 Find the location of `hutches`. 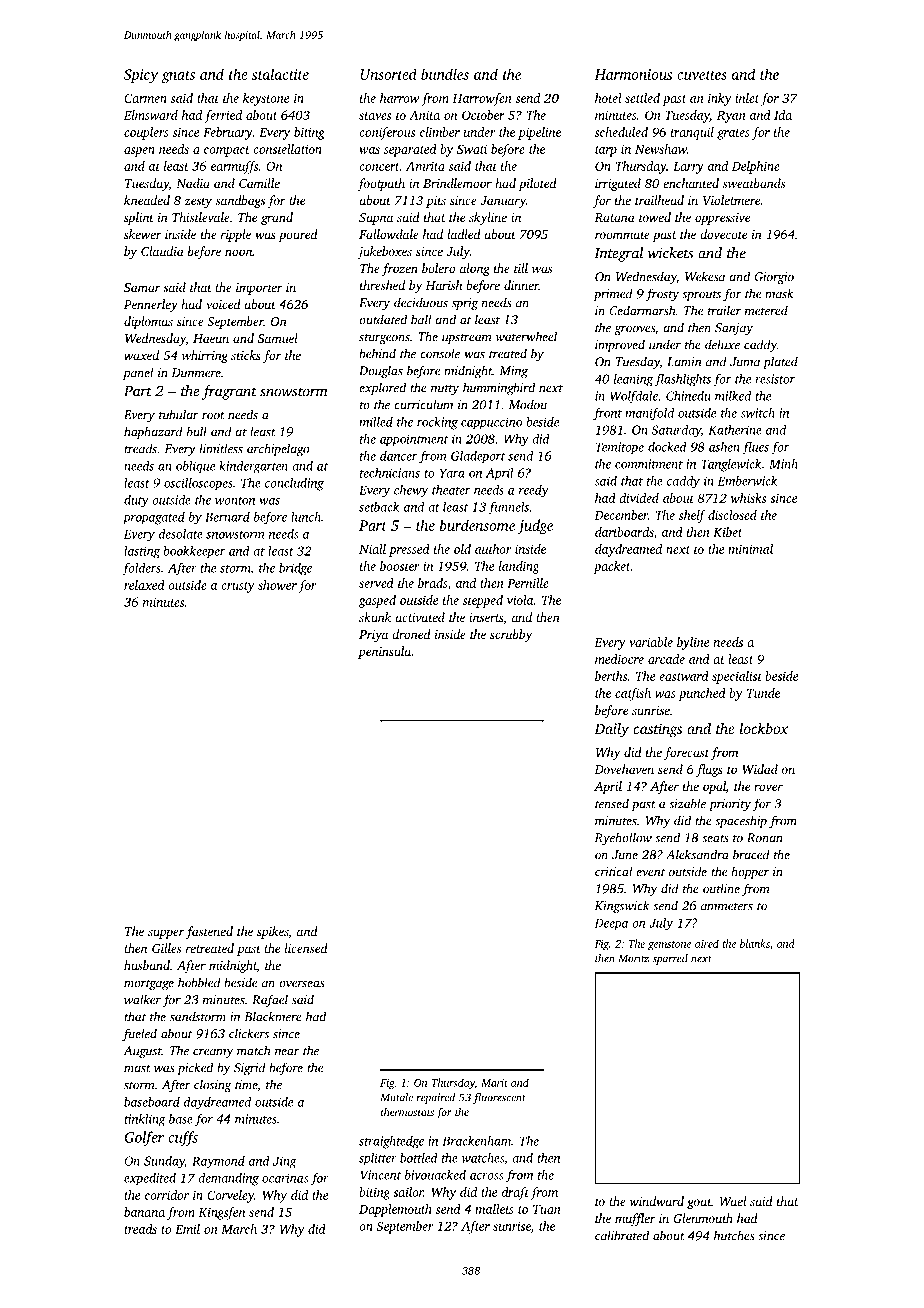

hutches is located at coordinates (734, 1235).
